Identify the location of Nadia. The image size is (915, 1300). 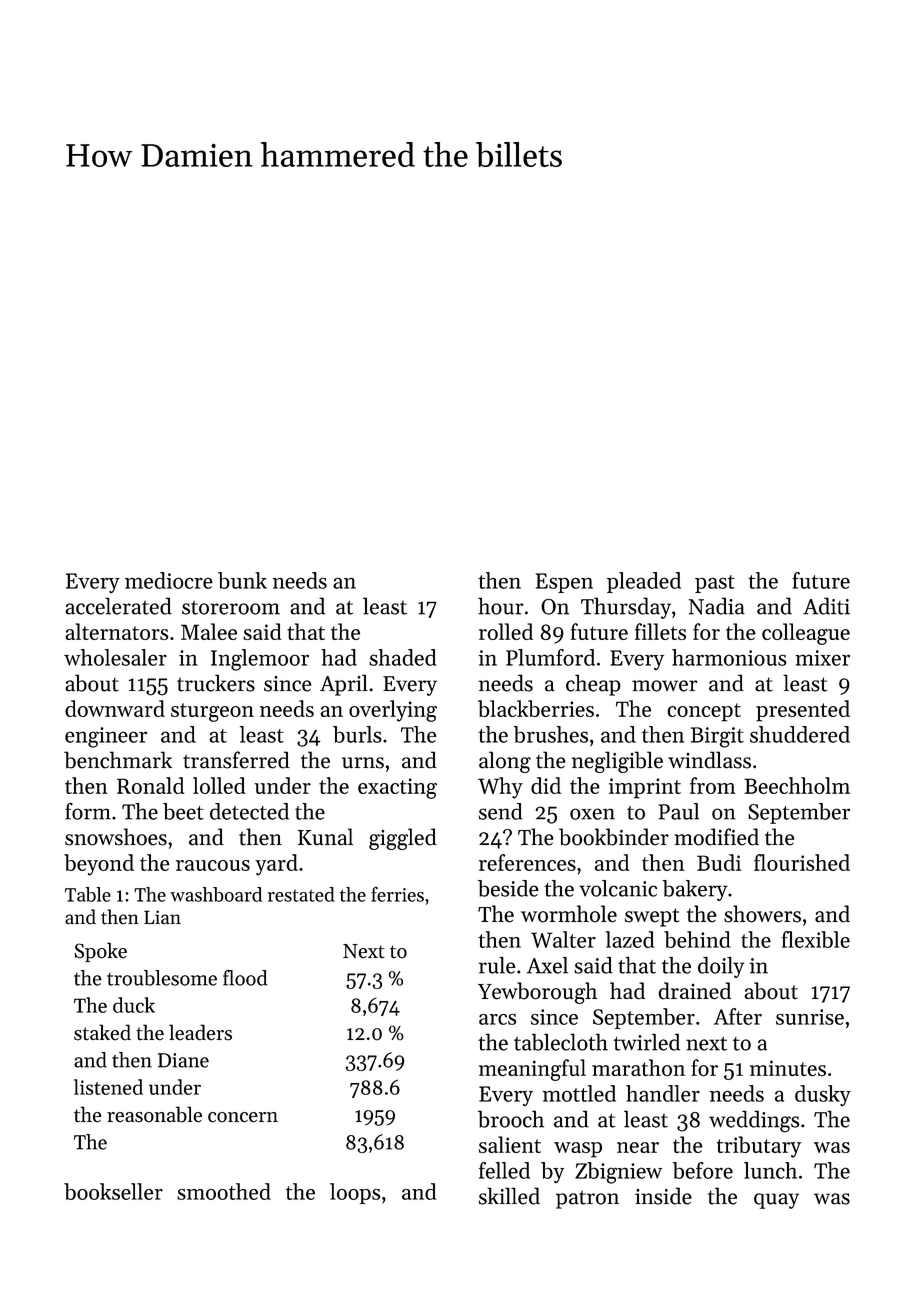
(717, 606).
